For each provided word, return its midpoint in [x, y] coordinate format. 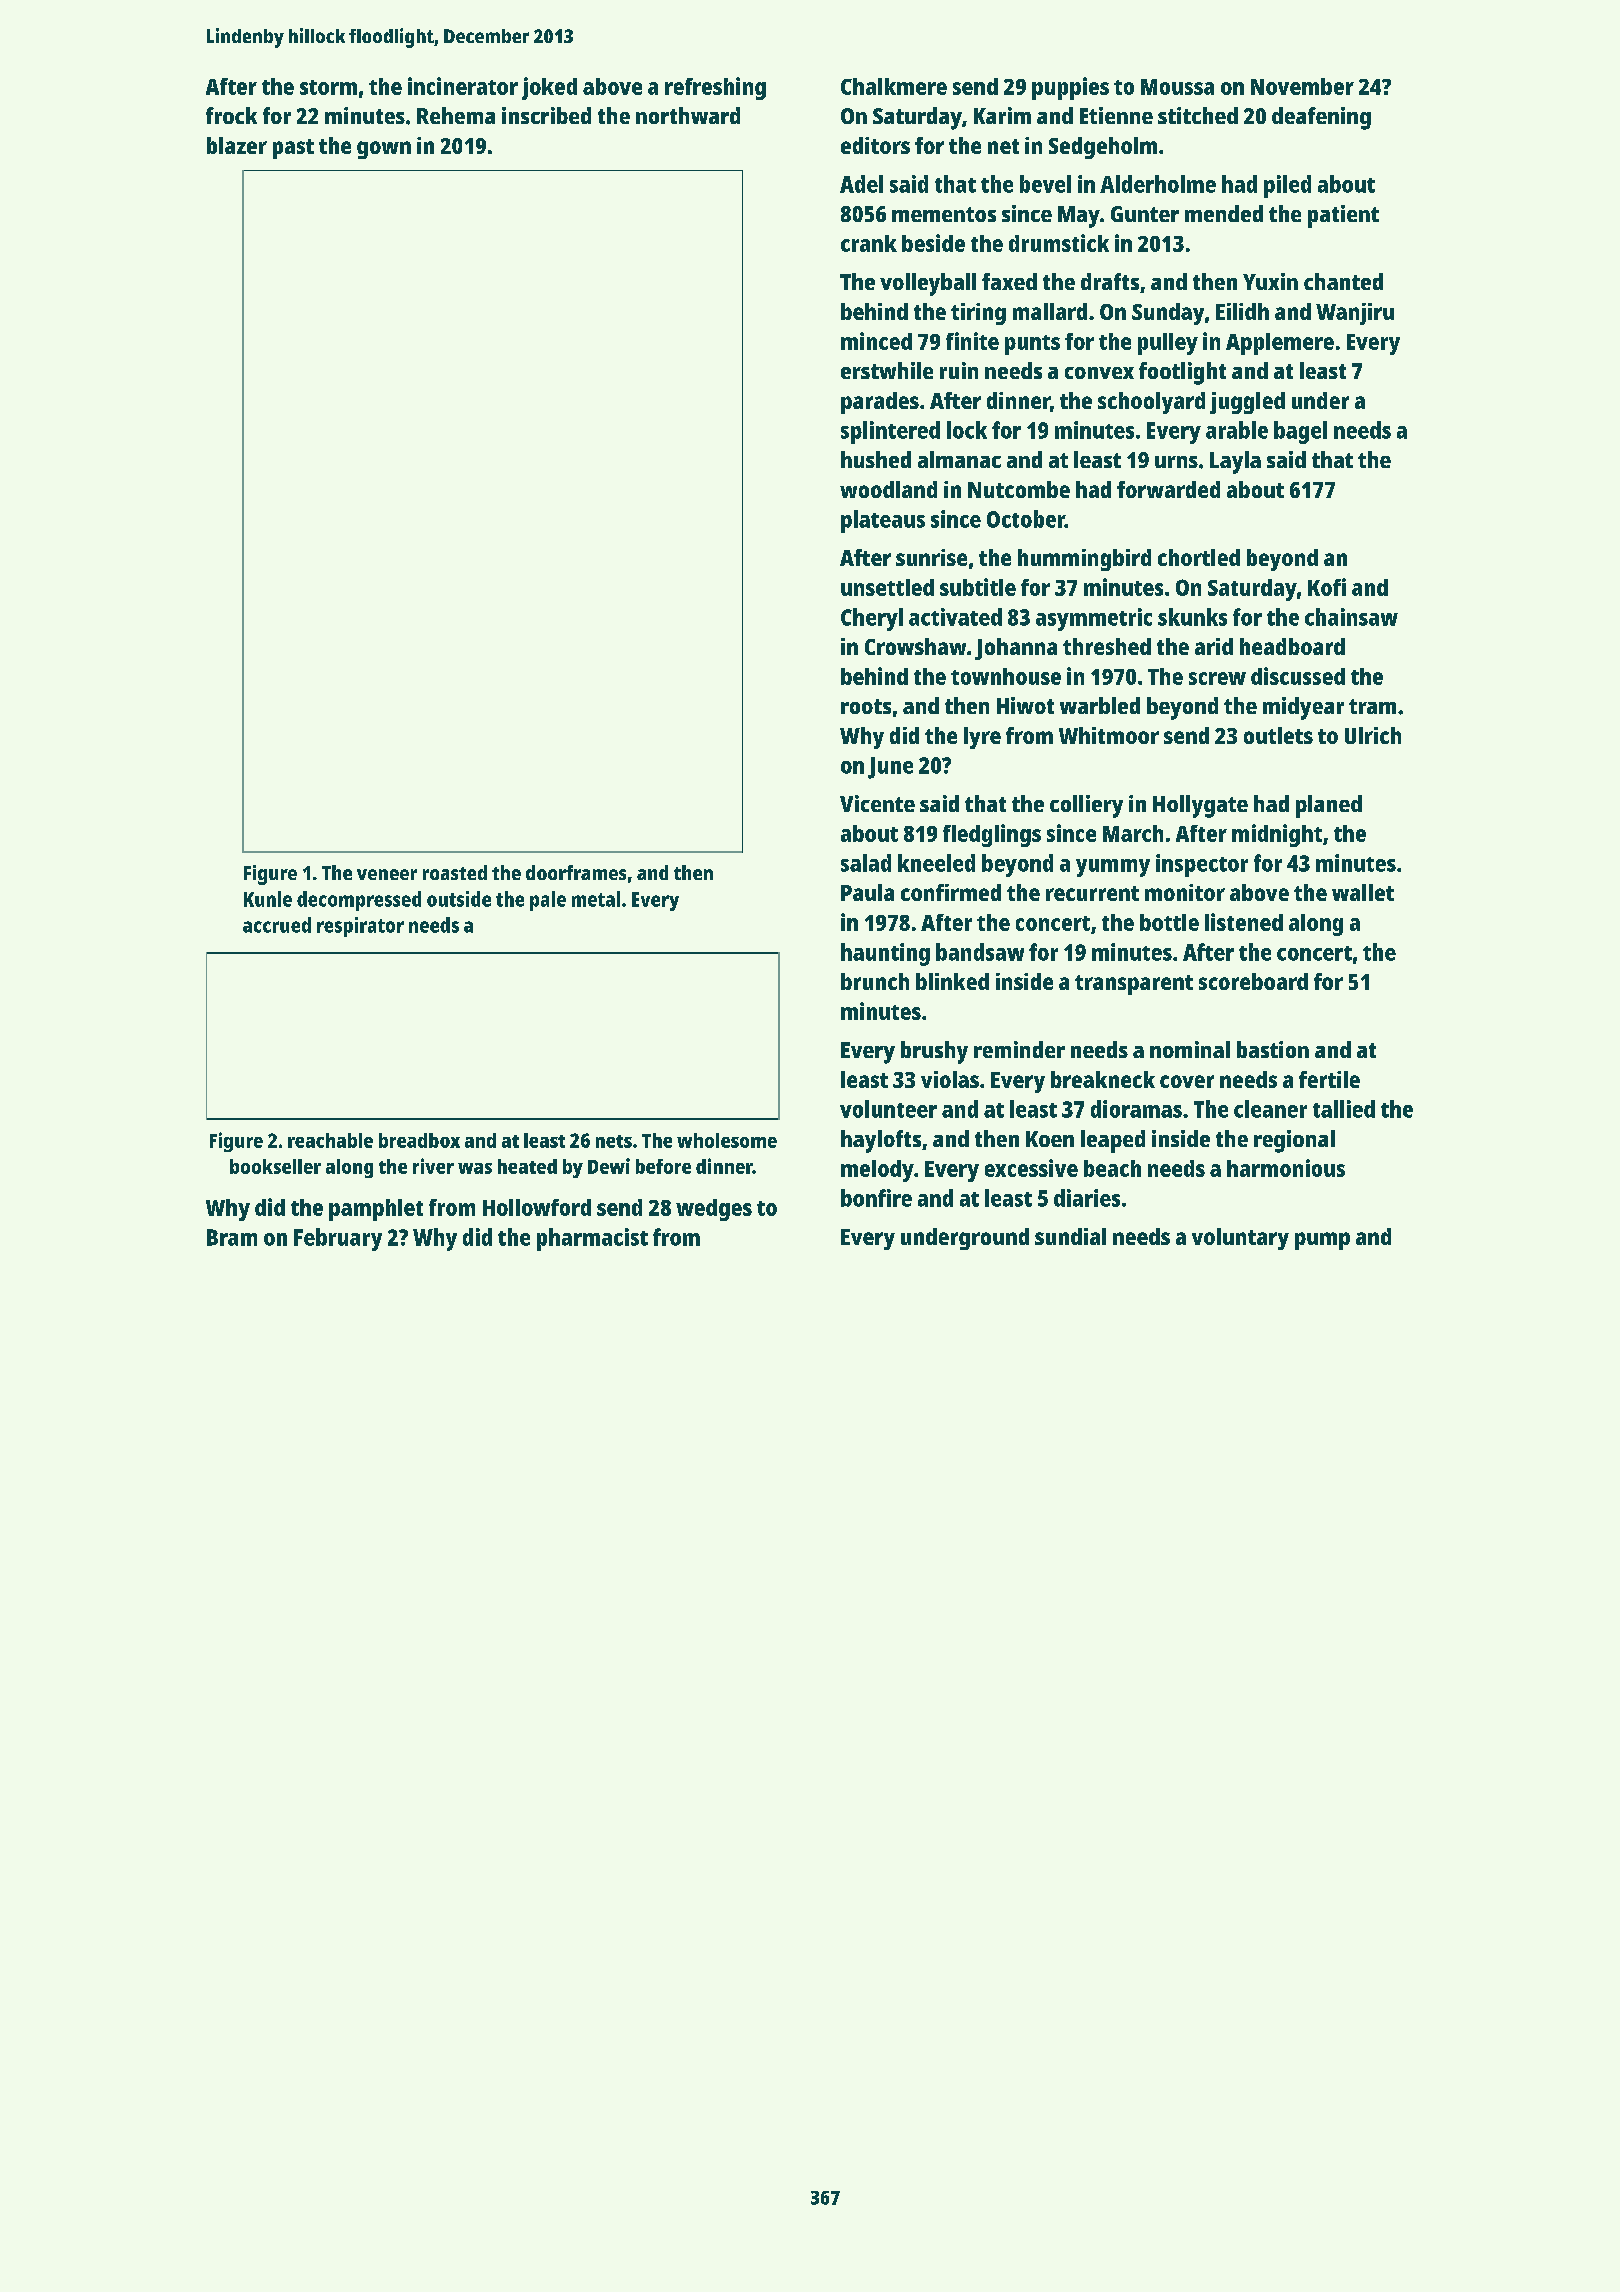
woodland [888, 489]
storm [328, 87]
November [1302, 86]
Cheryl [872, 619]
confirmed [951, 892]
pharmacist [592, 1239]
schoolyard [1151, 403]
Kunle [268, 899]
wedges [714, 1210]
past [293, 149]
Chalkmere [894, 86]
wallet [1363, 892]
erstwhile [887, 370]
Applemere [1280, 344]
